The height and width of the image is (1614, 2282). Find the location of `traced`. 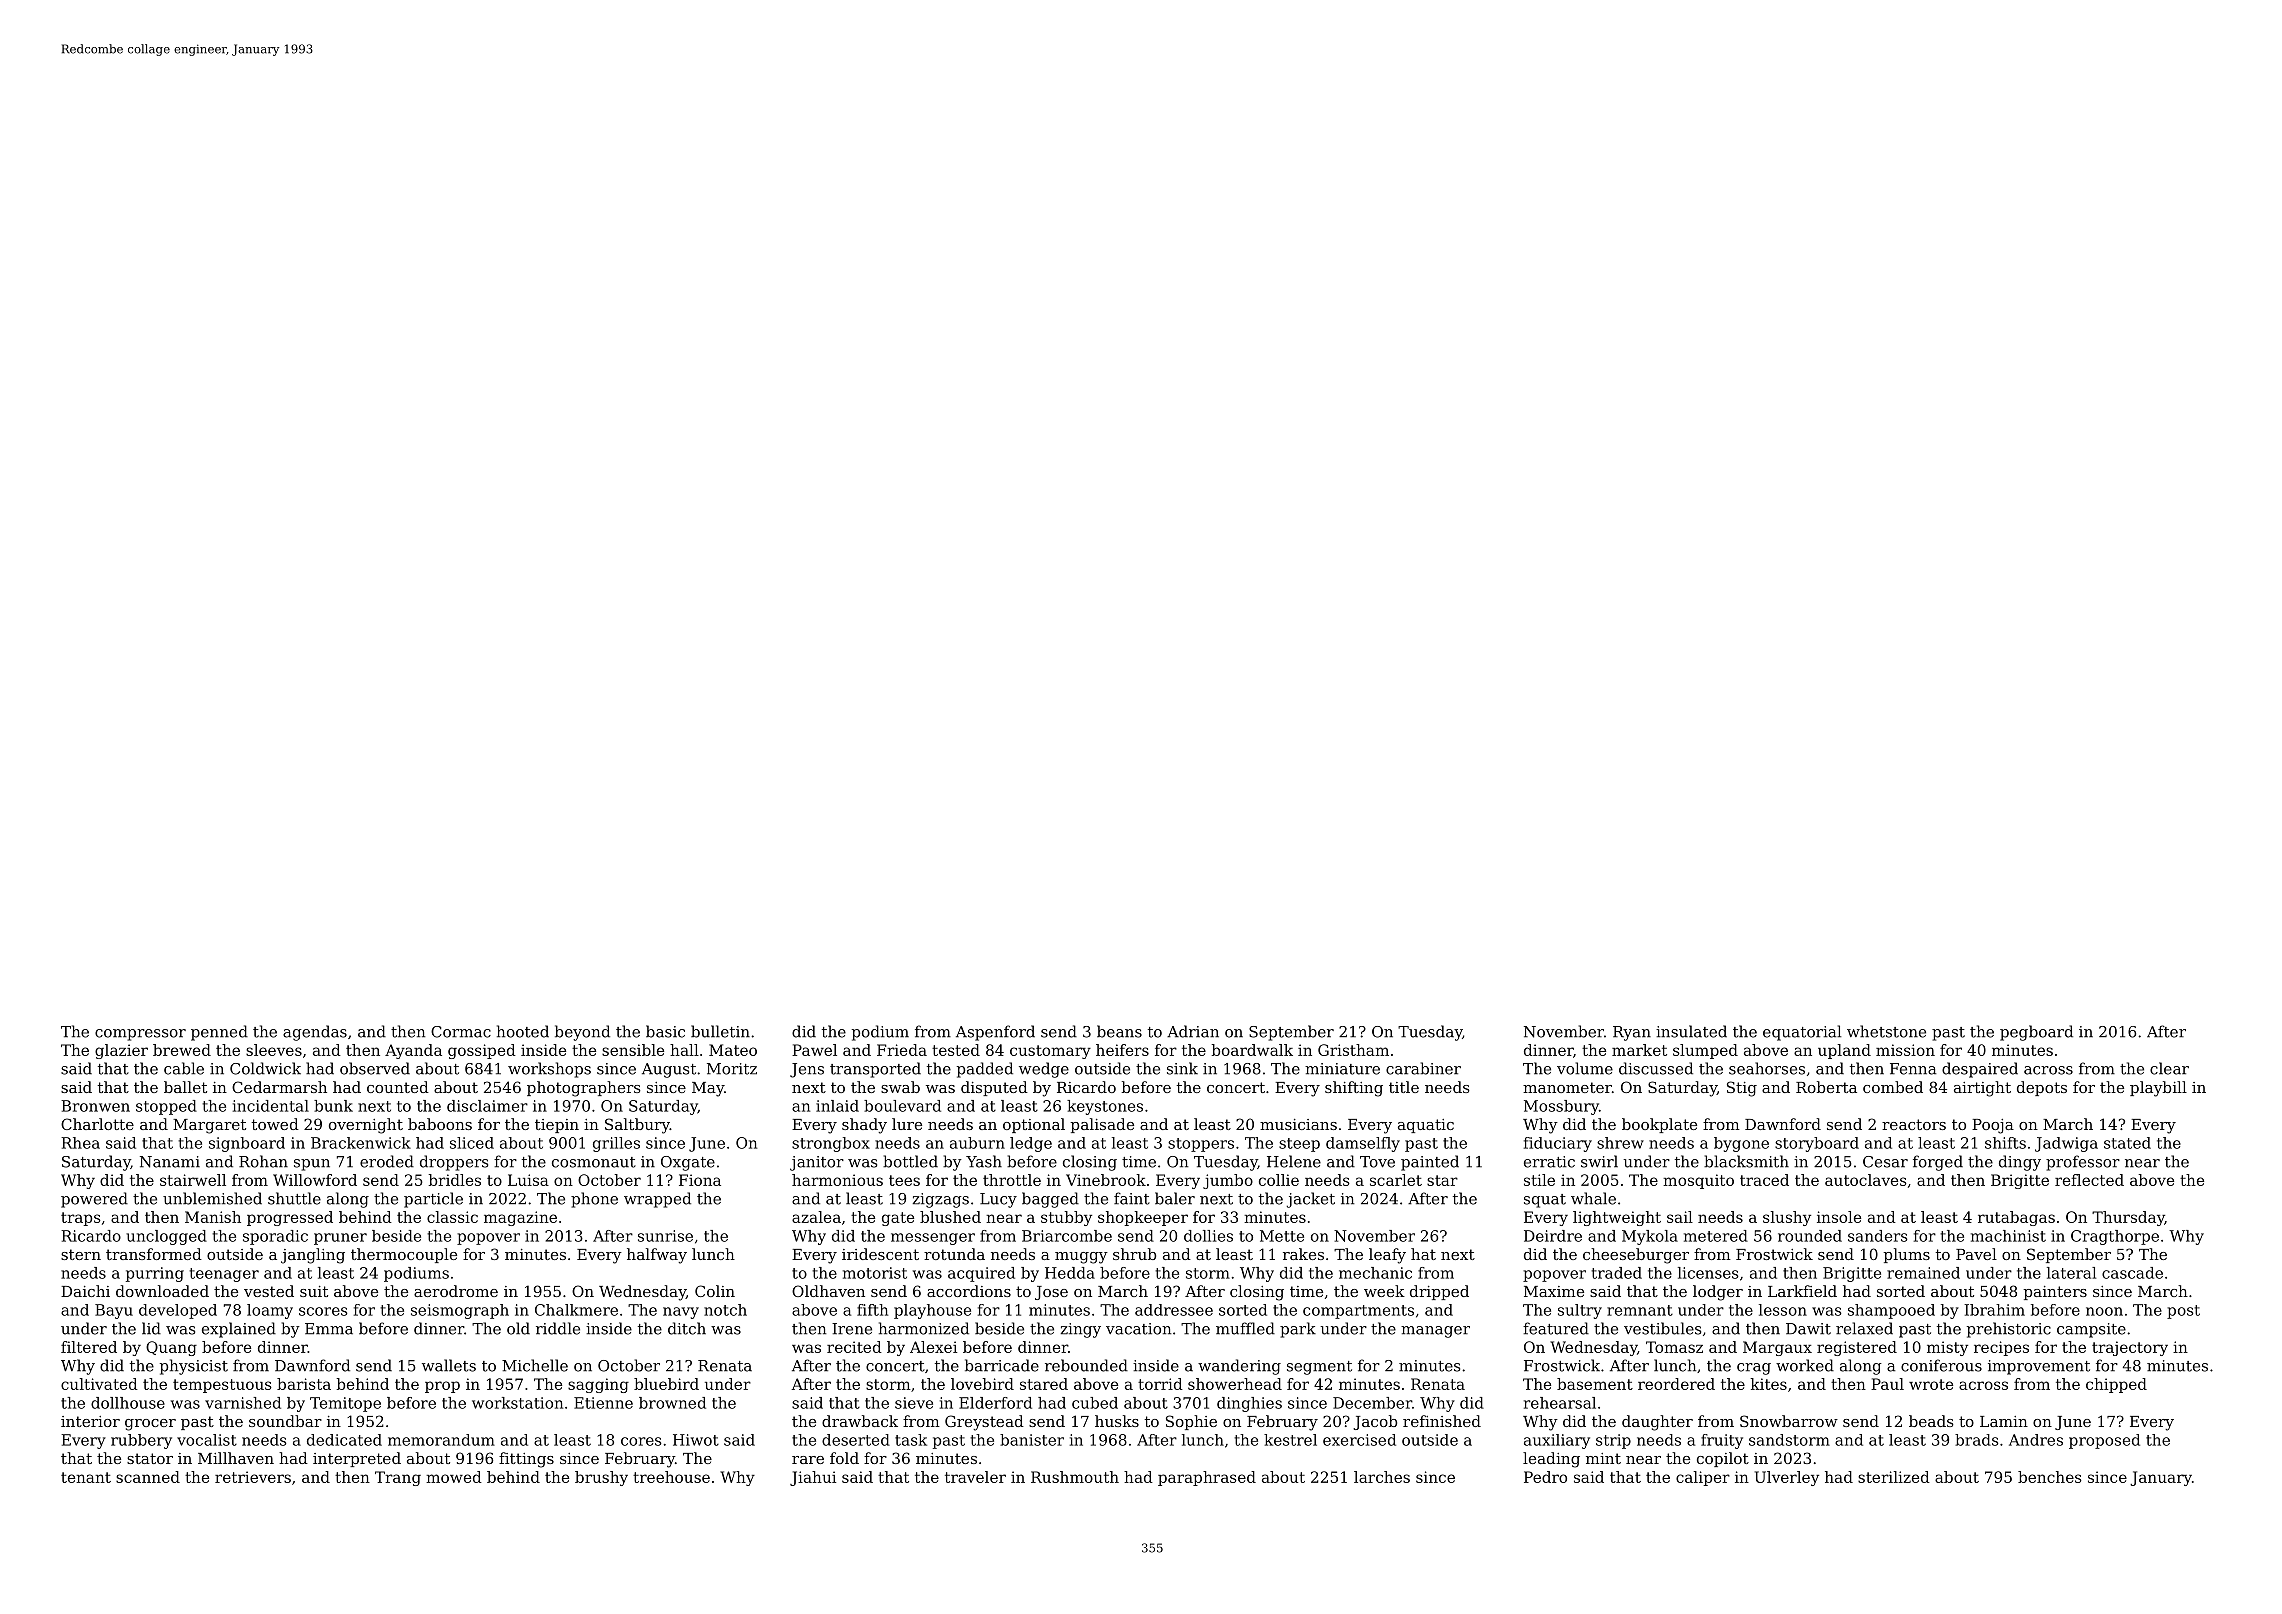

traced is located at coordinates (1764, 1180).
